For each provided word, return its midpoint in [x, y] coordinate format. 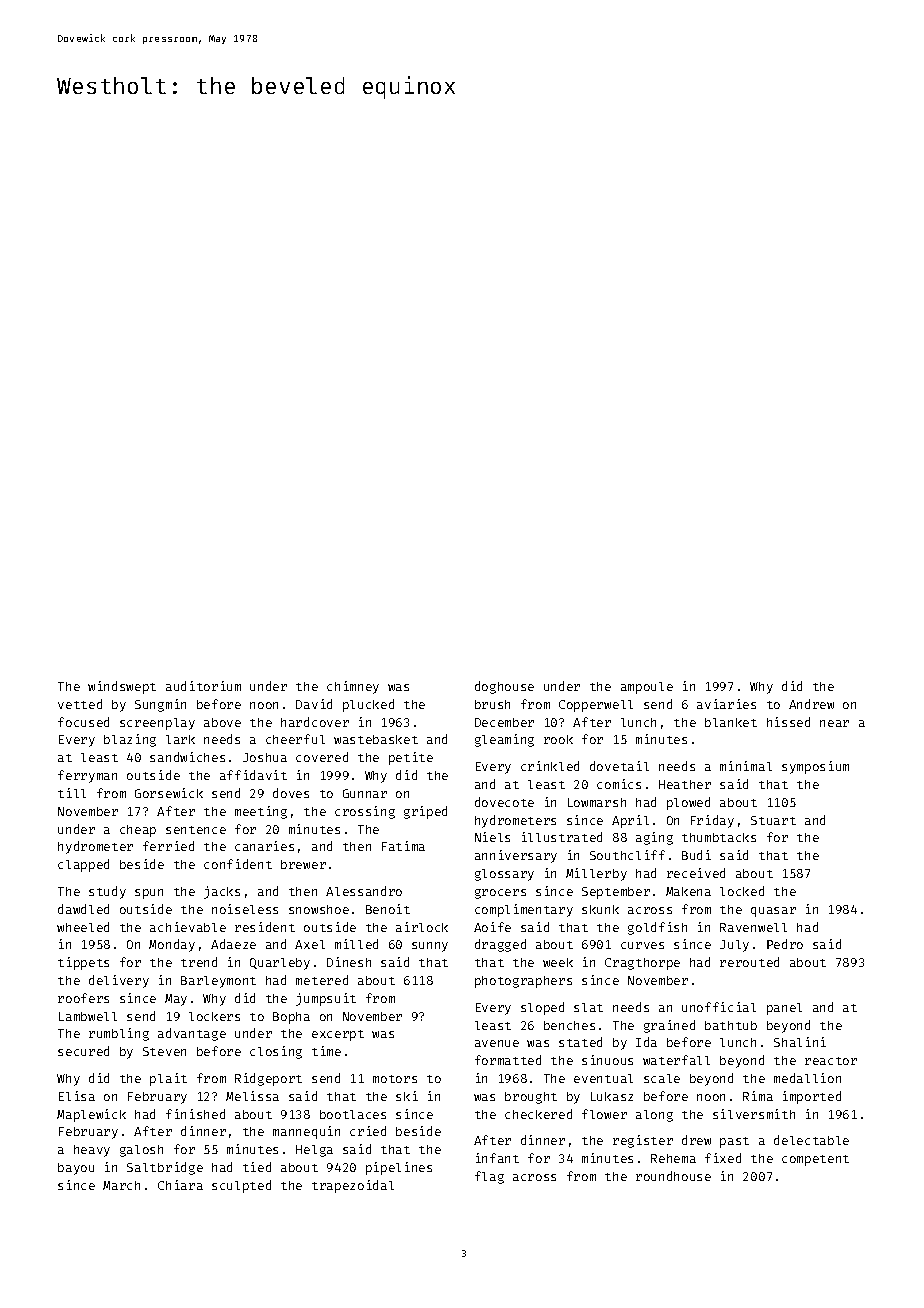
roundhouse [673, 1176]
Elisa [77, 1096]
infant [497, 1158]
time [326, 1051]
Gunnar [365, 793]
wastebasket [376, 739]
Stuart [773, 820]
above [222, 722]
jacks [222, 892]
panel [784, 1009]
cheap [138, 831]
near [834, 723]
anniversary [516, 856]
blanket [731, 722]
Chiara [180, 1185]
